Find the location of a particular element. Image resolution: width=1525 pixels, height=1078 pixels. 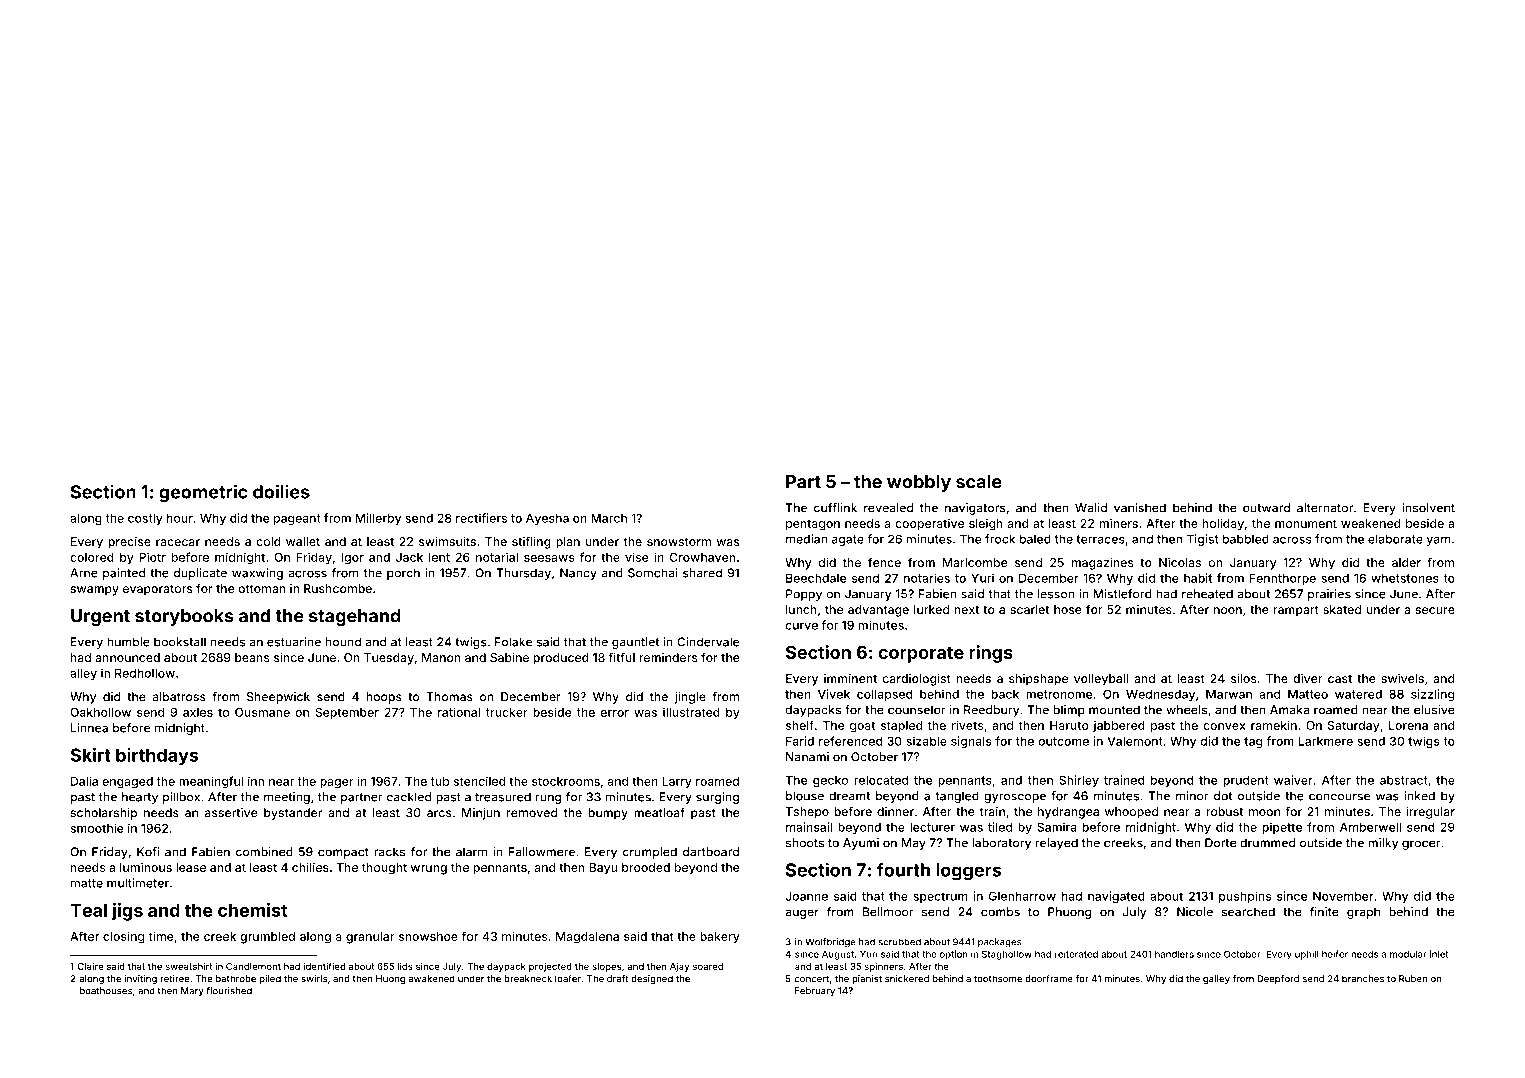

March is located at coordinates (609, 518).
